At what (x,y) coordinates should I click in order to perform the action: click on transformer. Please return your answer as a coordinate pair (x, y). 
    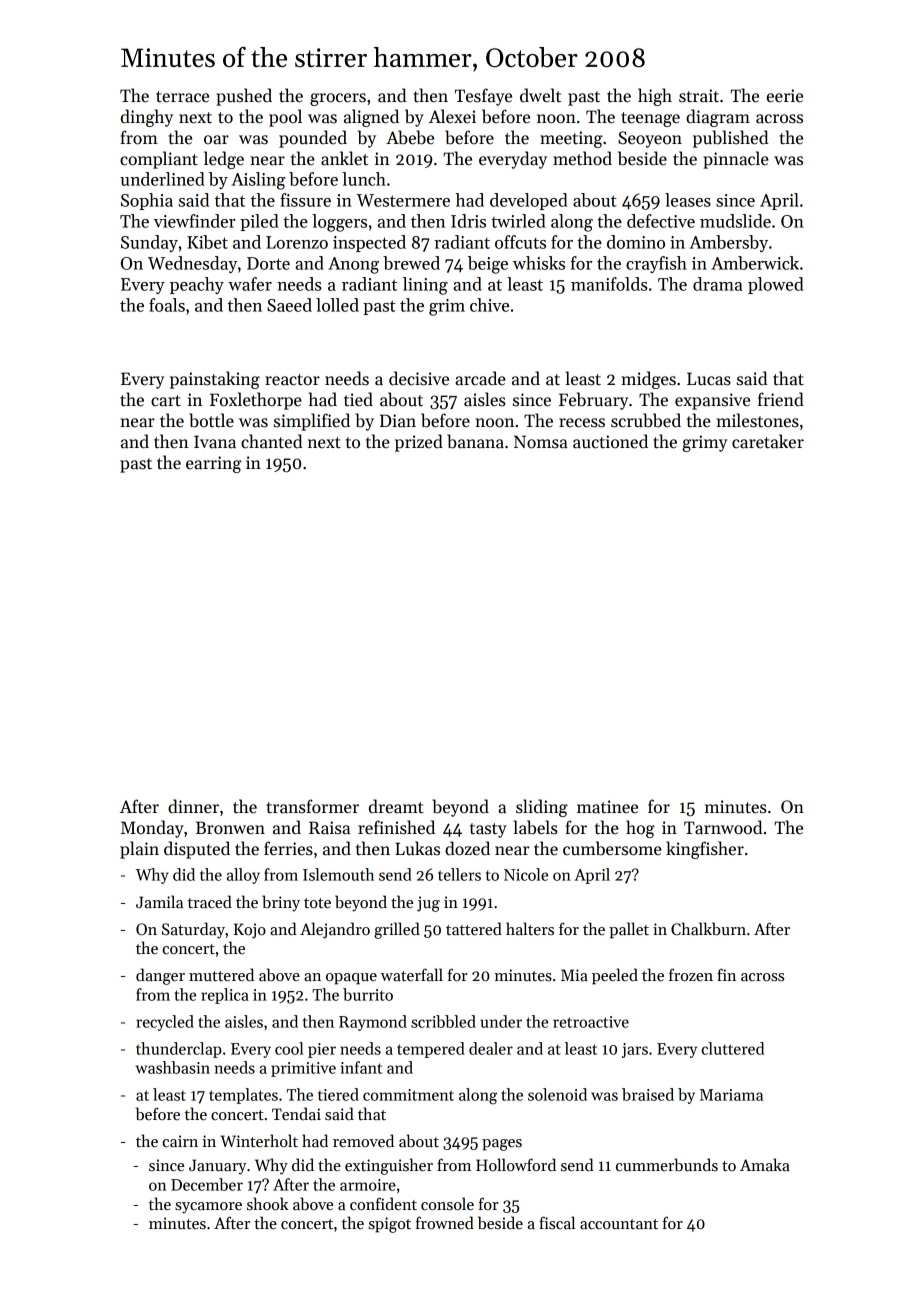
    Looking at the image, I should click on (312, 806).
